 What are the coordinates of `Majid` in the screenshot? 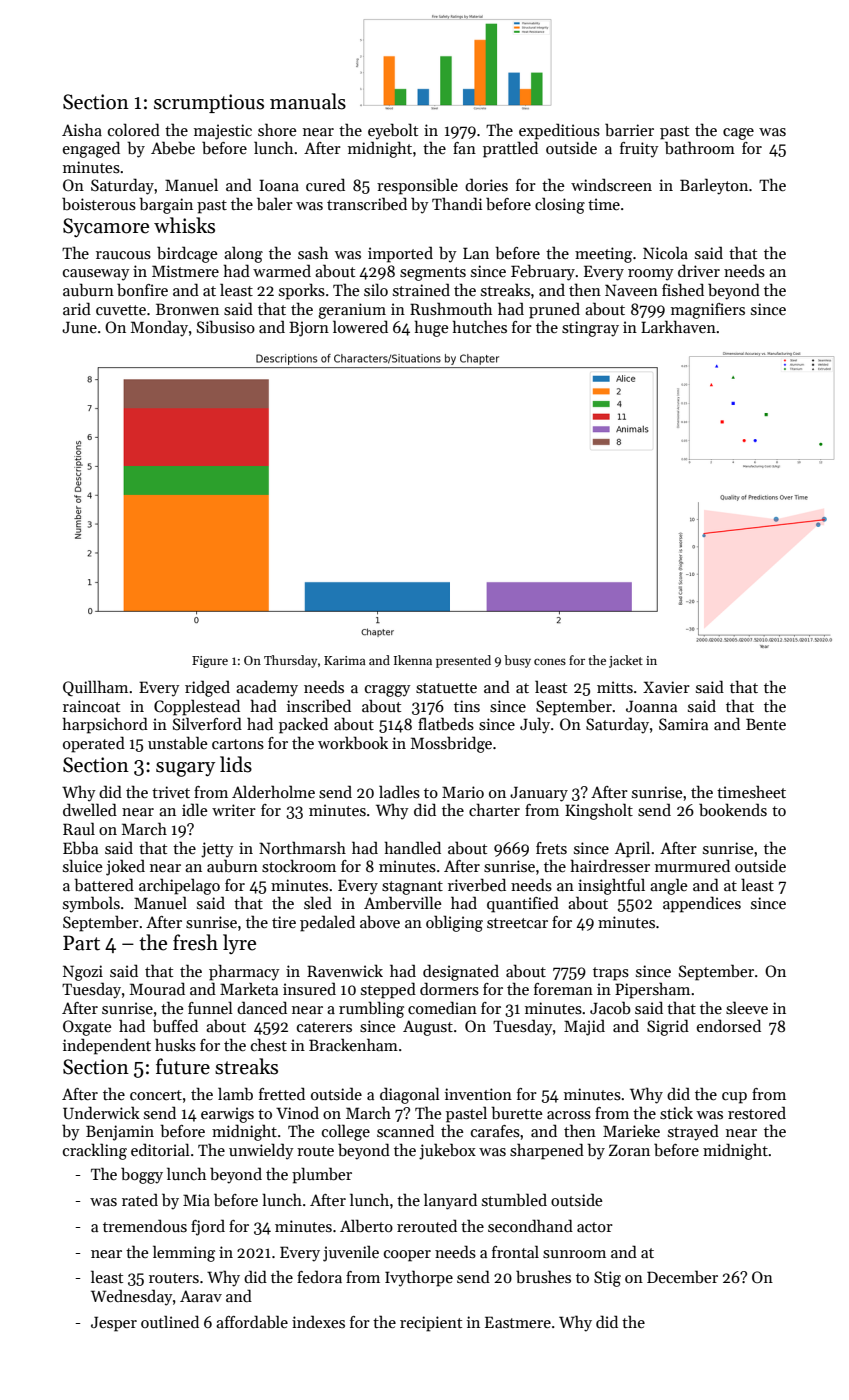 It's located at (584, 1027).
